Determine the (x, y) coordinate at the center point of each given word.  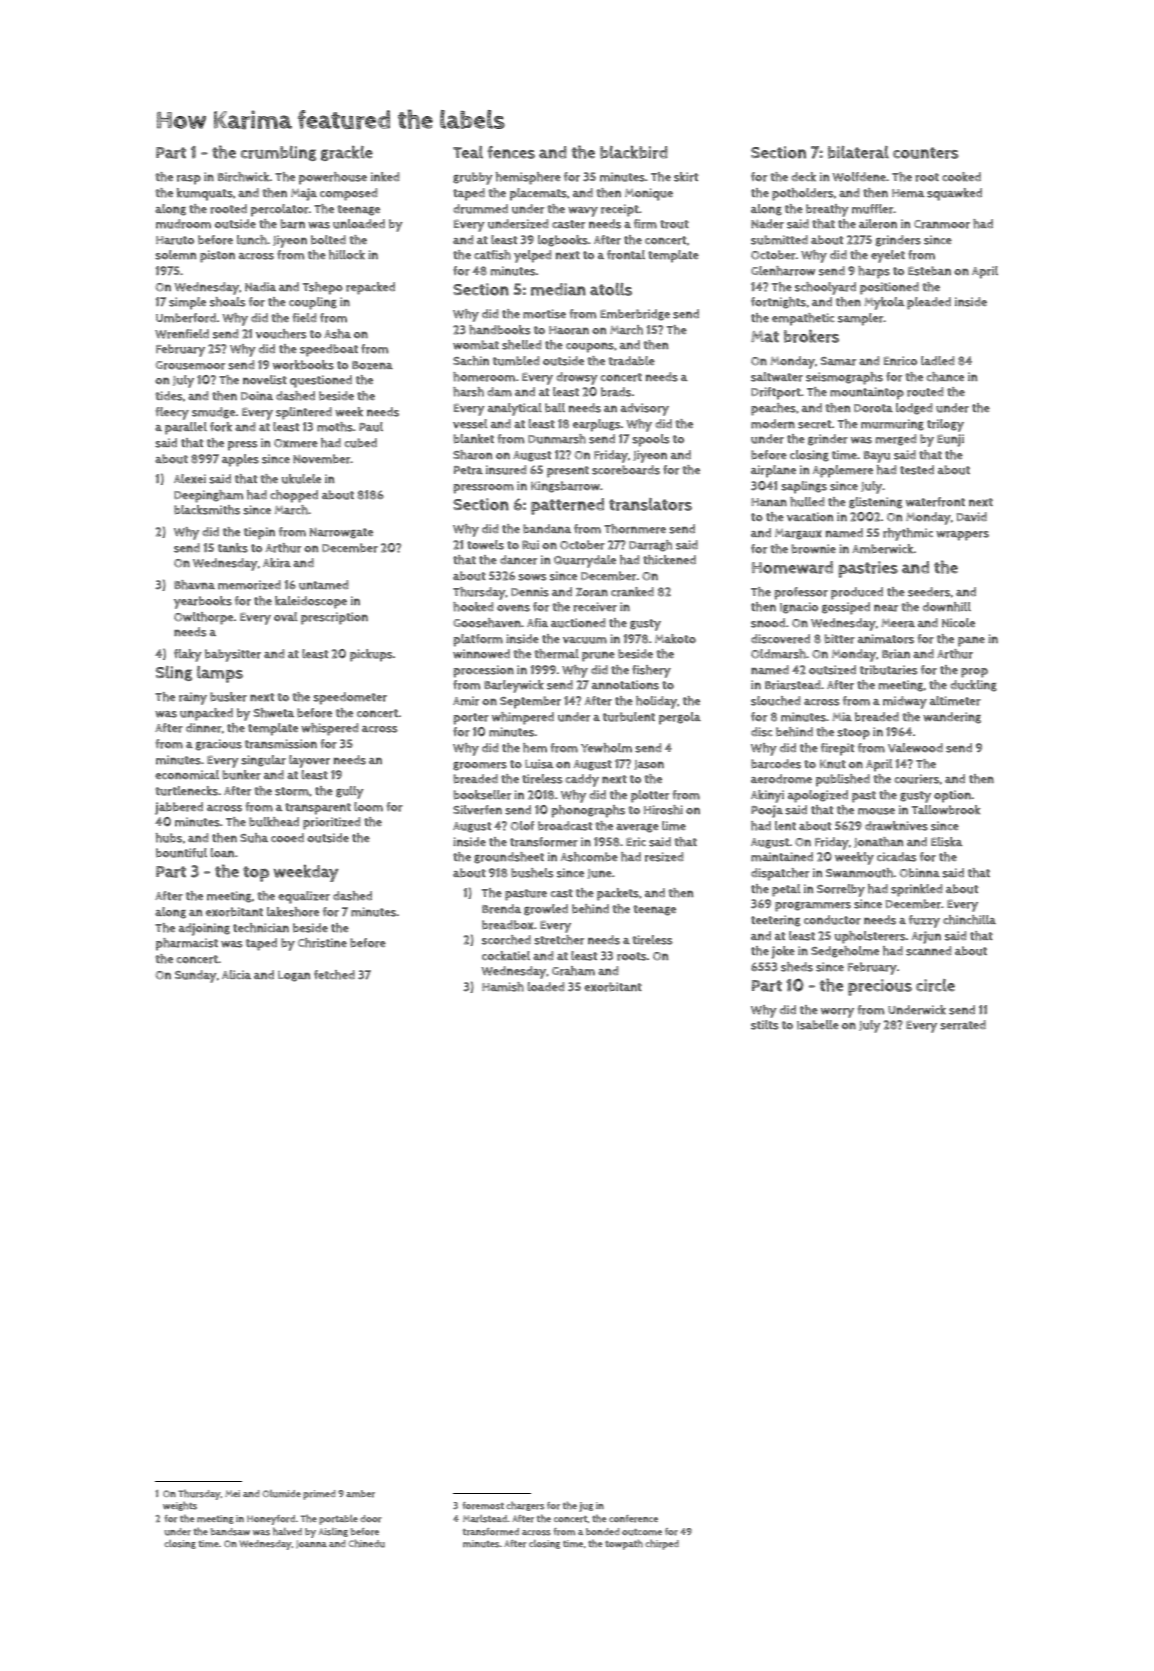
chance (945, 377)
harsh (468, 392)
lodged (914, 409)
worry (837, 1013)
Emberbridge (635, 315)
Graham (573, 971)
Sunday (196, 976)
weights (180, 1506)
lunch (252, 240)
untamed (324, 585)
